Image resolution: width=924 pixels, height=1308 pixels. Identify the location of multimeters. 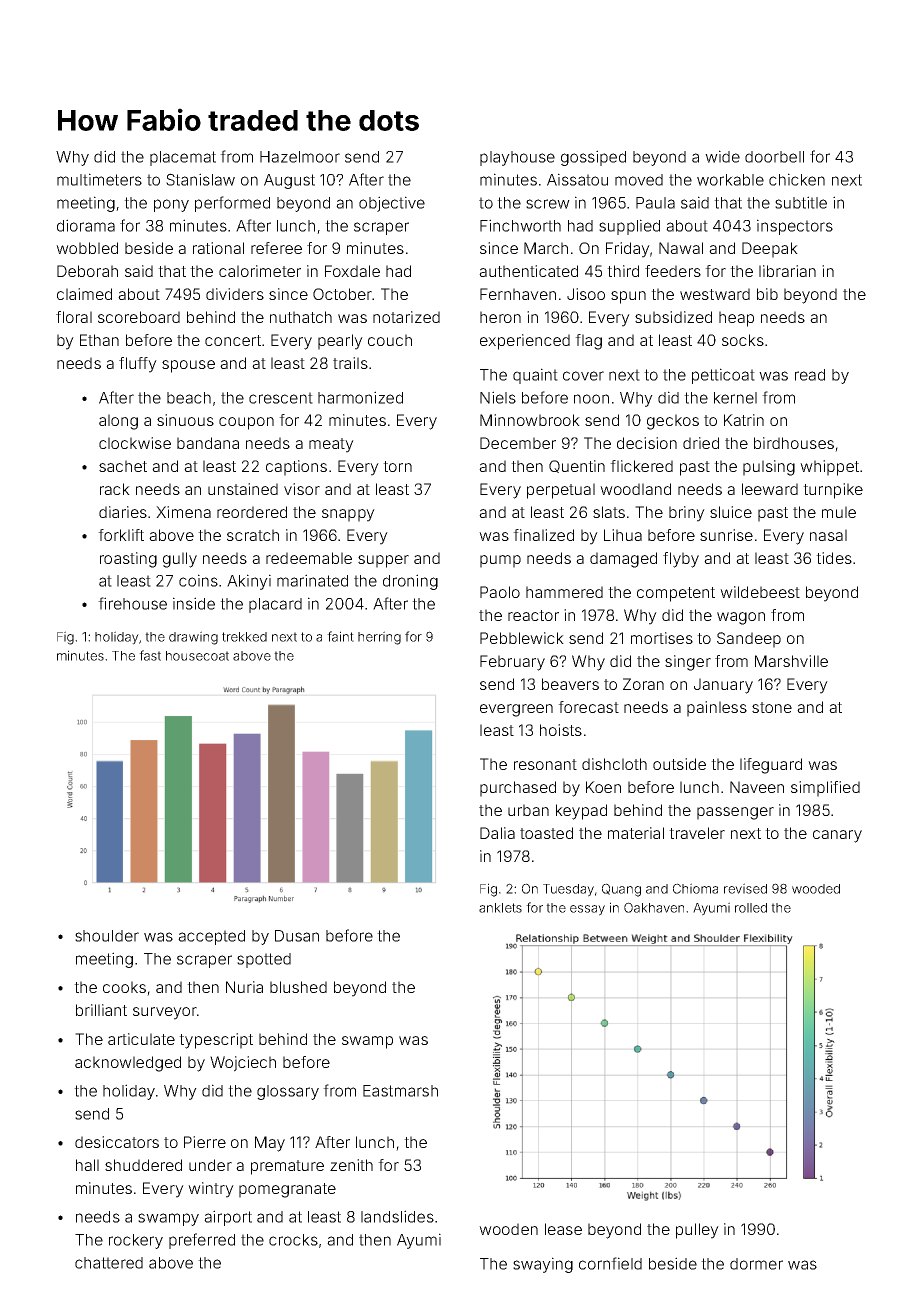
(99, 179).
